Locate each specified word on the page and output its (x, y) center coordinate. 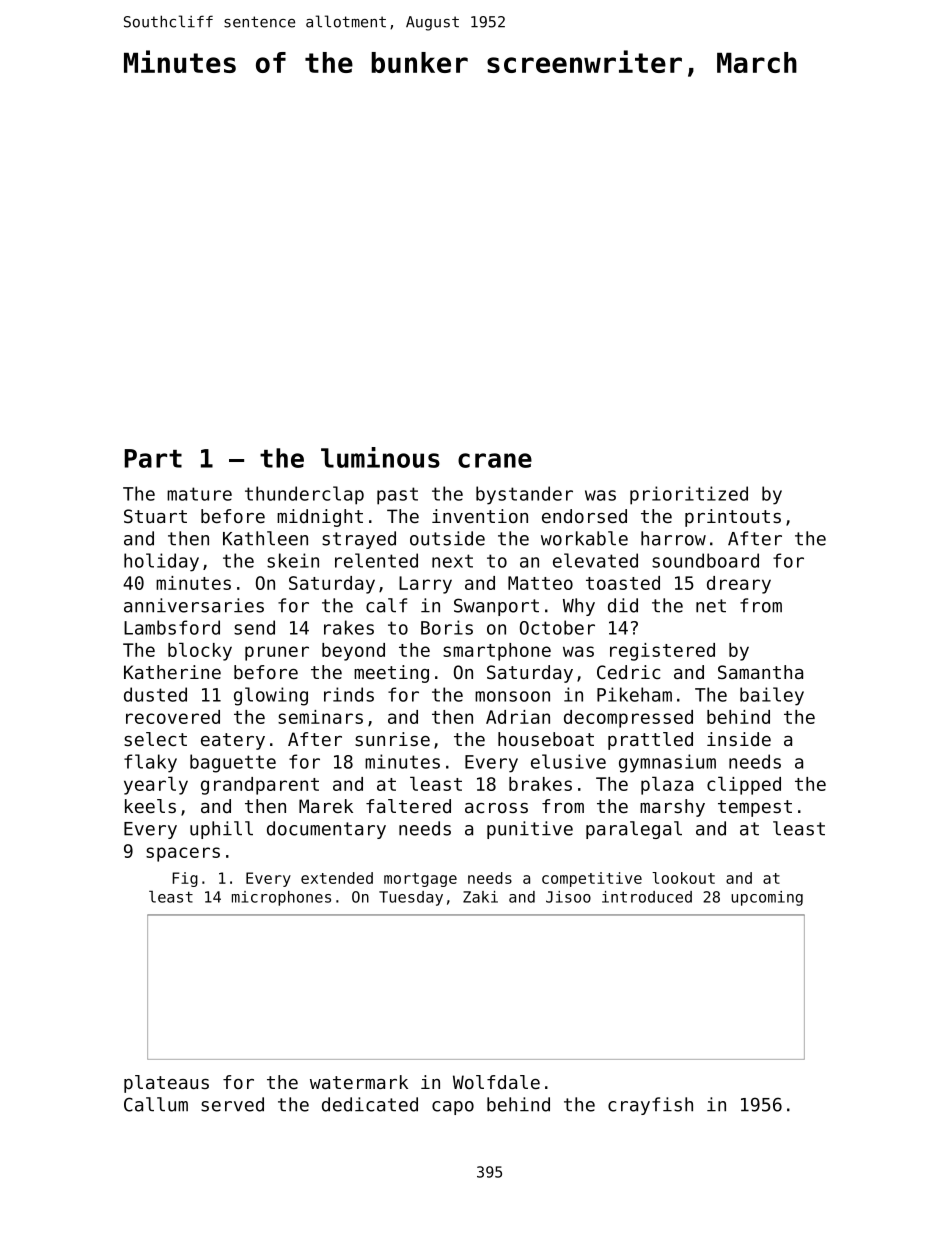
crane (495, 460)
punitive (530, 830)
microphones (281, 898)
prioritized (689, 495)
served (232, 1104)
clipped (744, 785)
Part (153, 458)
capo (453, 1108)
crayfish (650, 1106)
